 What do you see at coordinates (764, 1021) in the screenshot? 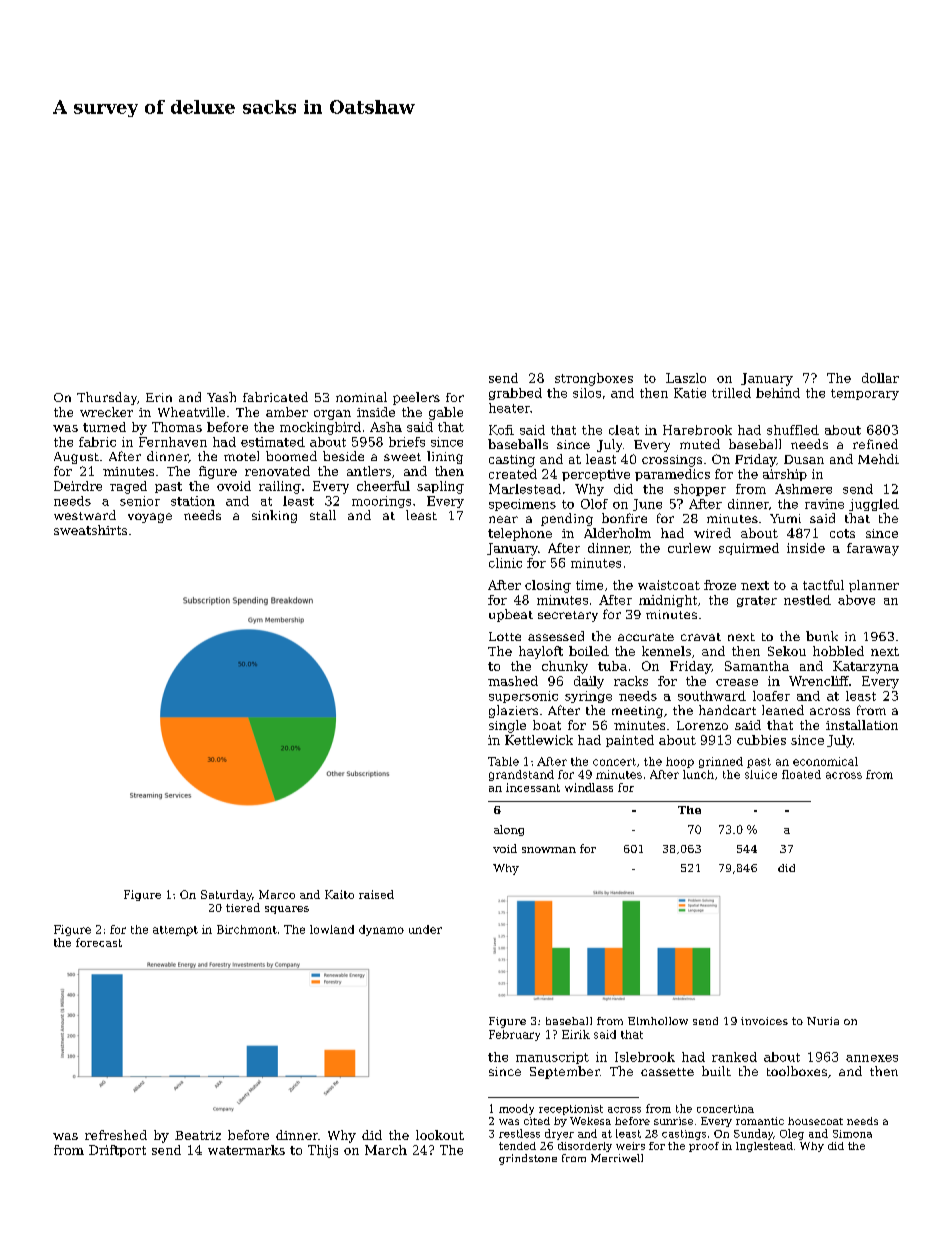
I see `invoices` at bounding box center [764, 1021].
